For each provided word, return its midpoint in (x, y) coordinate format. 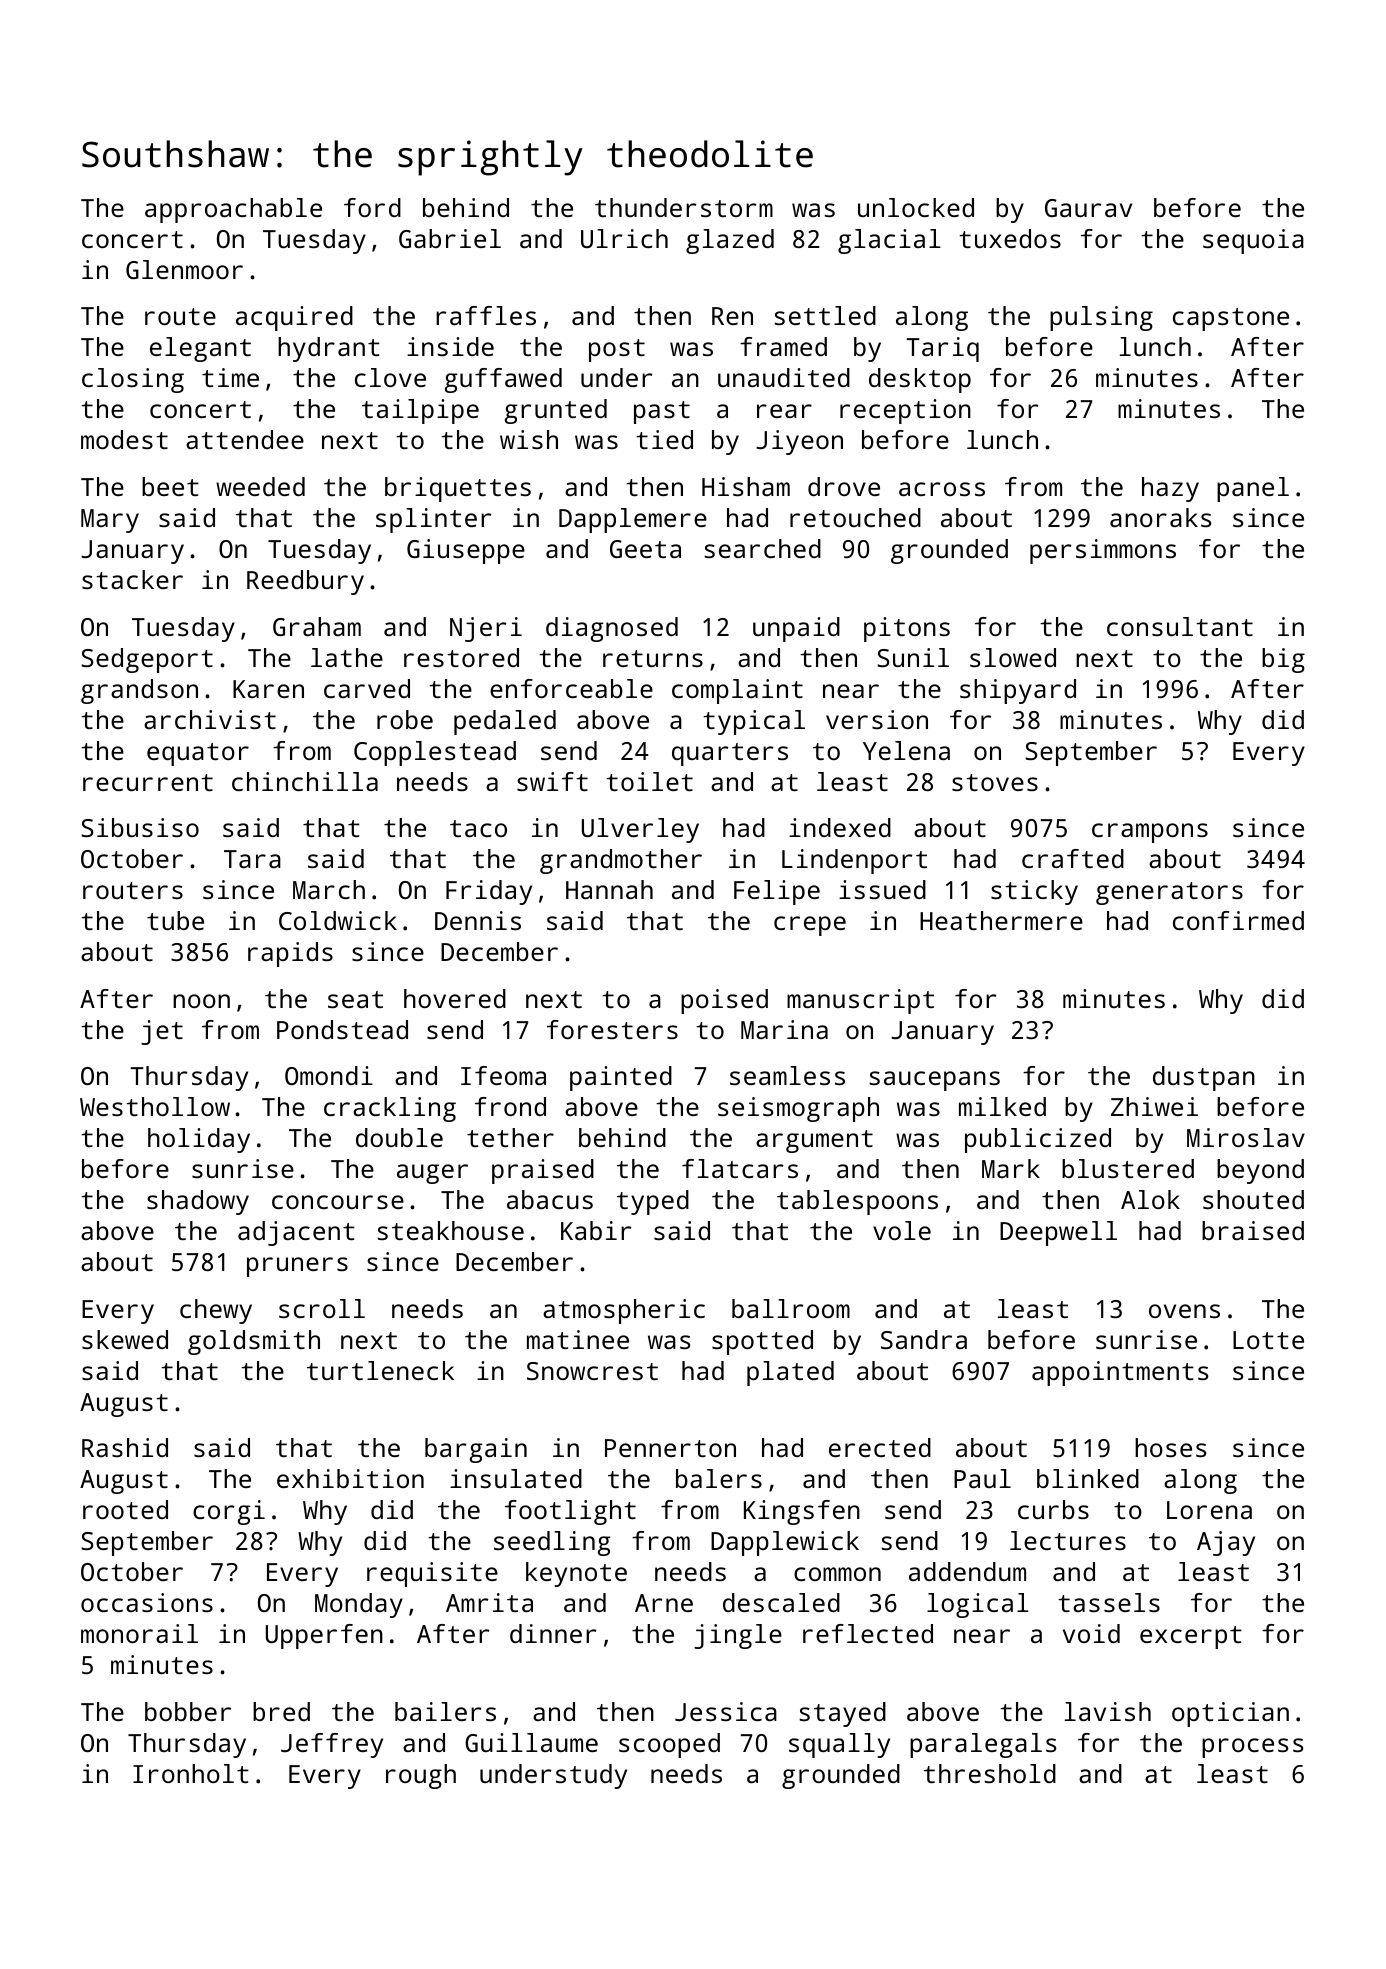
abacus (550, 1199)
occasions (147, 1602)
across (942, 489)
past (662, 412)
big (1283, 660)
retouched (855, 517)
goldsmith (254, 1342)
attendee (245, 439)
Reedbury (305, 582)
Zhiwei (1154, 1106)
